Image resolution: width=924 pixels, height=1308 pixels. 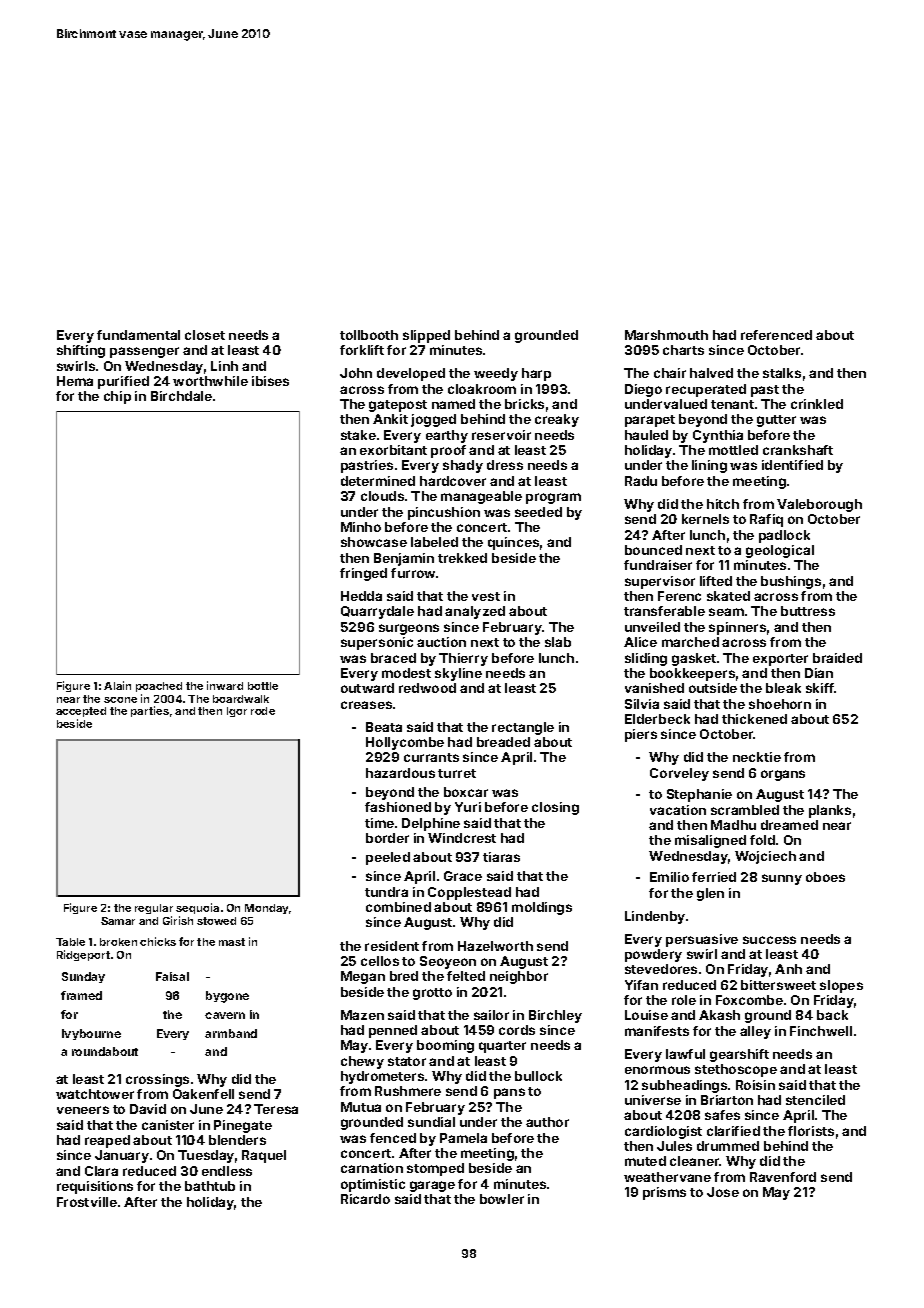 What do you see at coordinates (117, 685) in the page?
I see `Alain` at bounding box center [117, 685].
